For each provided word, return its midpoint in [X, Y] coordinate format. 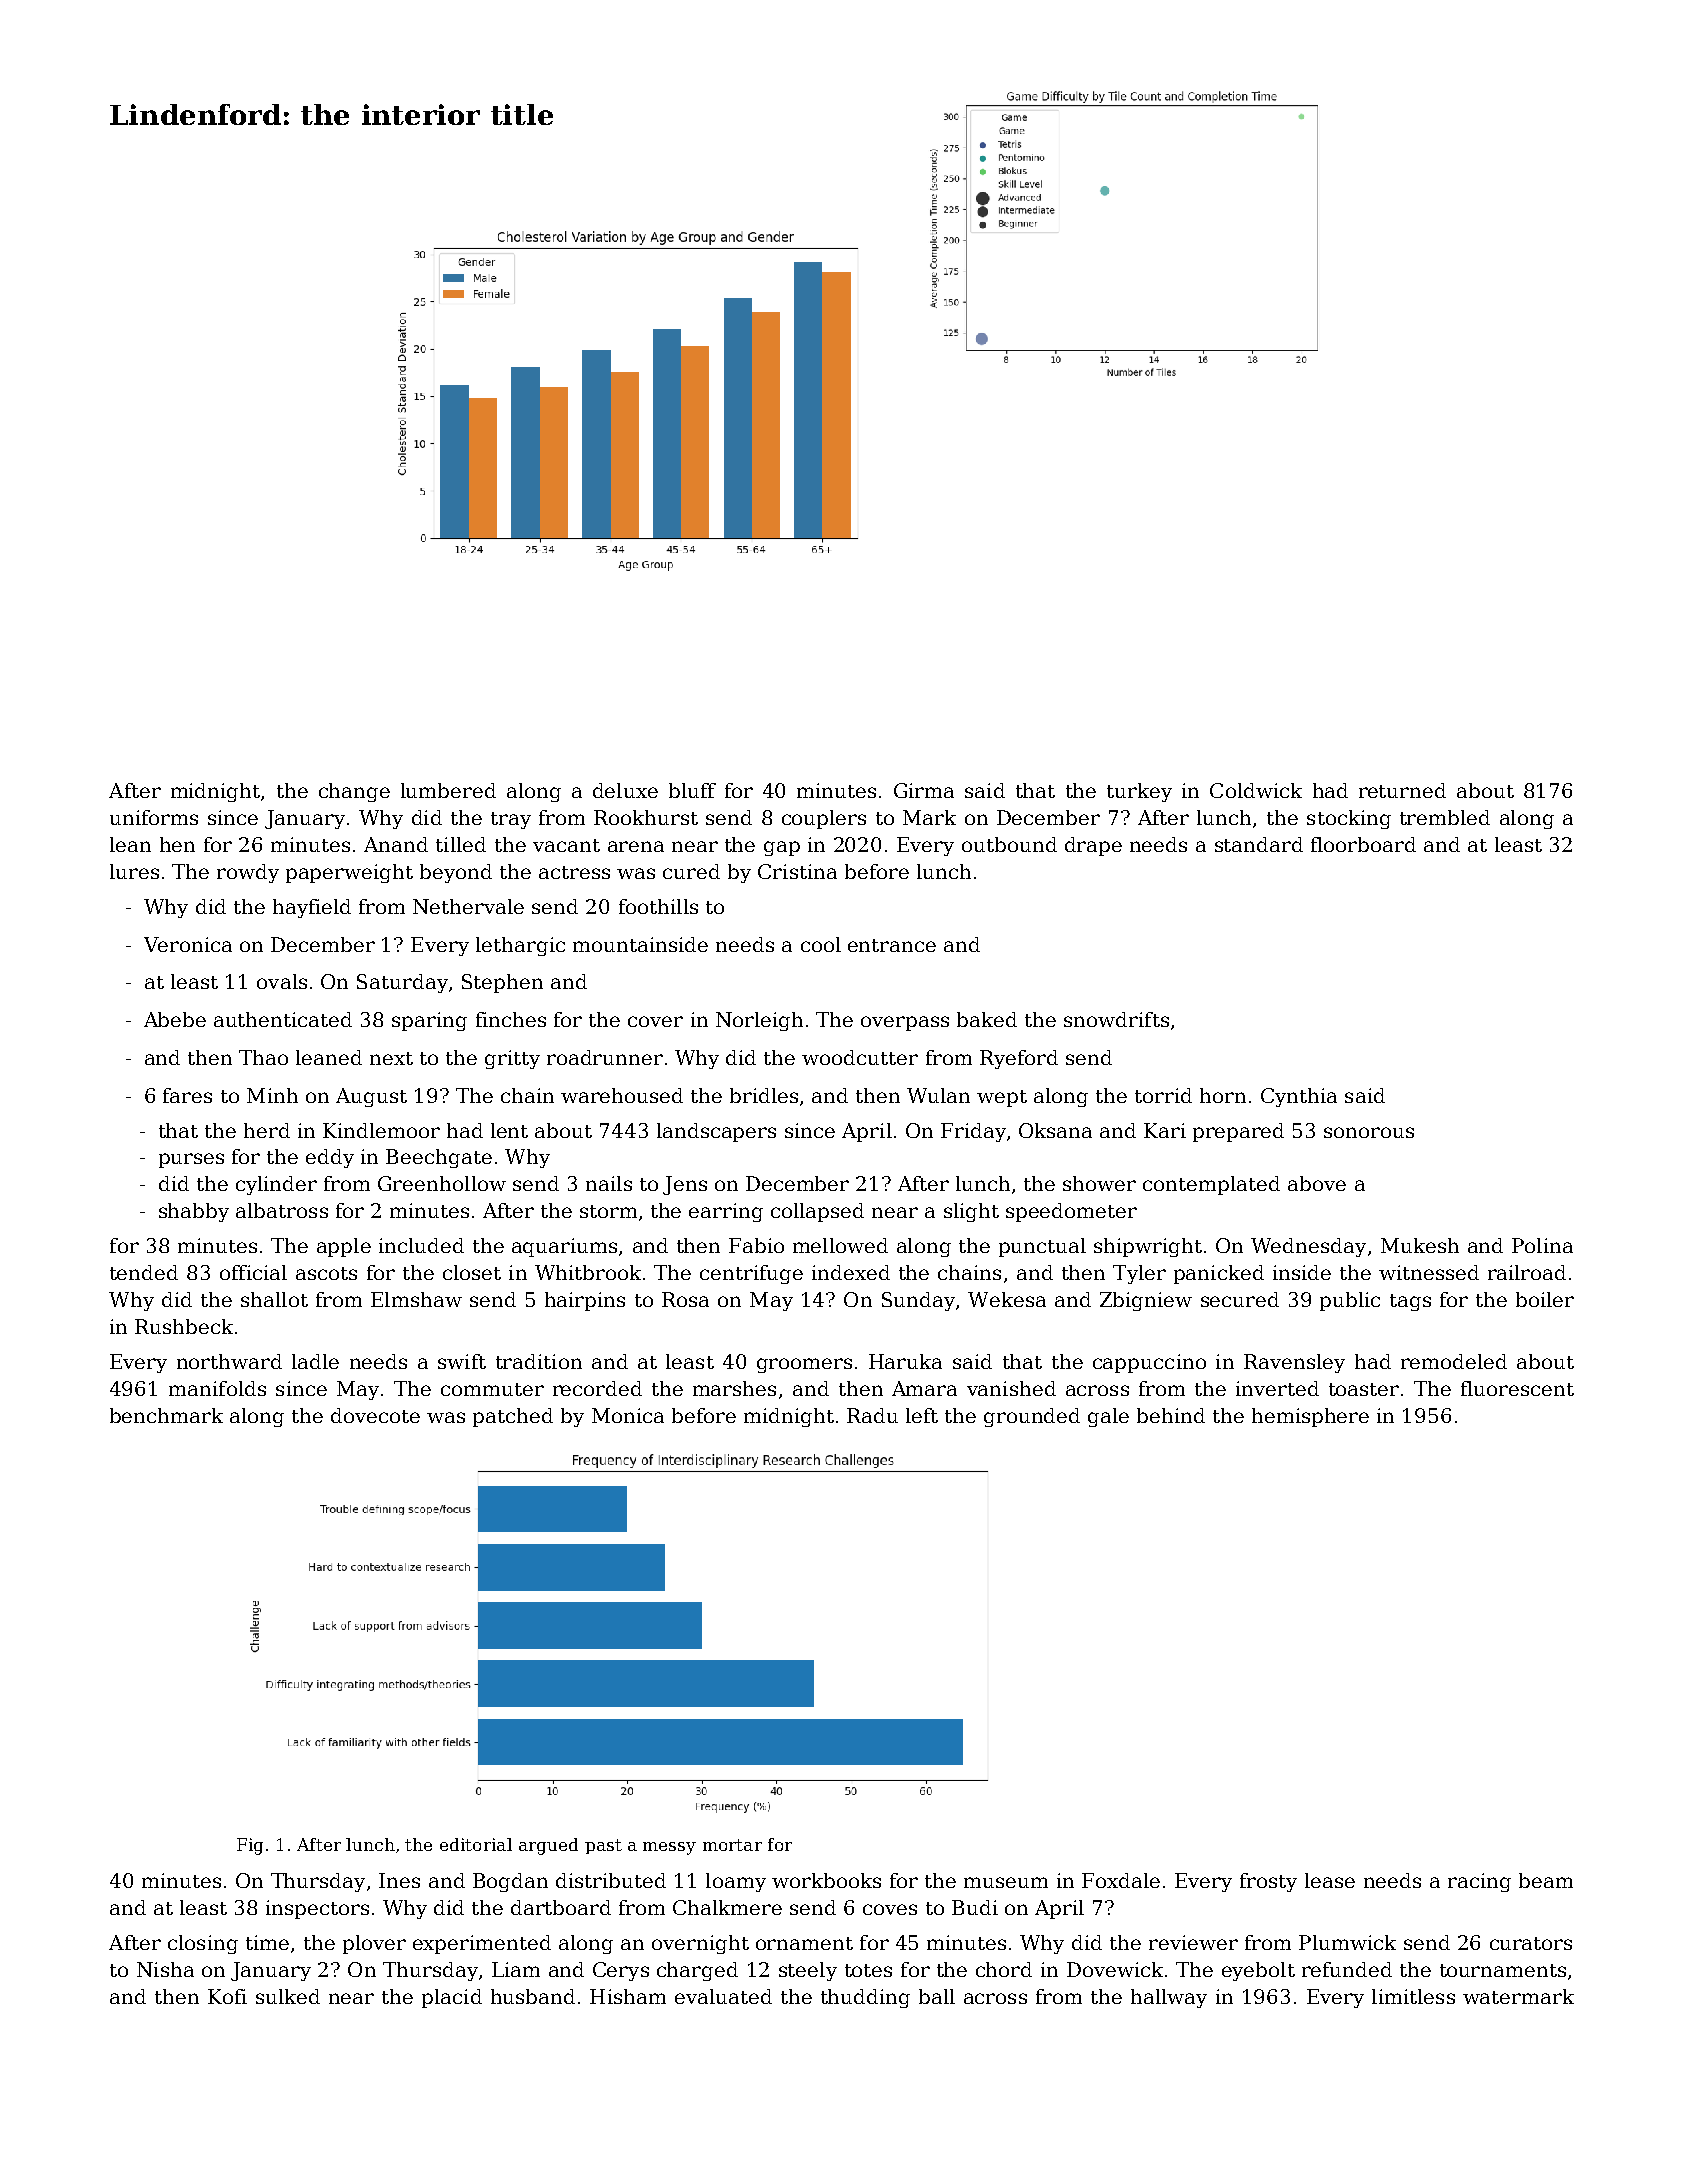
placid [452, 1998]
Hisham [628, 1996]
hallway [1169, 1998]
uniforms [154, 817]
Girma [924, 790]
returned [1402, 790]
